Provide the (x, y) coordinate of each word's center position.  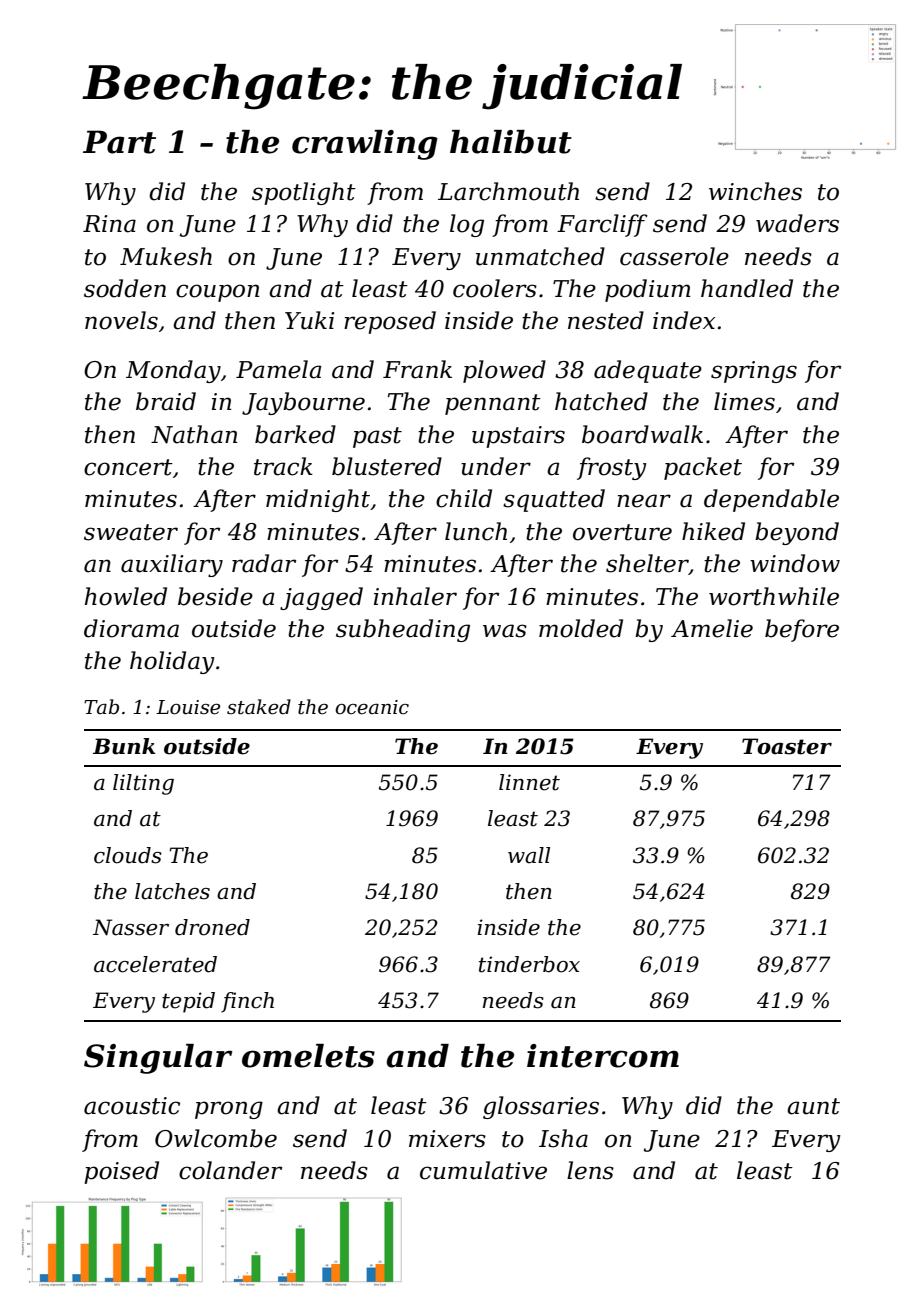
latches (172, 891)
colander (230, 1170)
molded (581, 628)
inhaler (415, 596)
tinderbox (529, 964)
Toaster (787, 746)
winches (755, 191)
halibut (511, 142)
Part (119, 142)
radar (264, 563)
